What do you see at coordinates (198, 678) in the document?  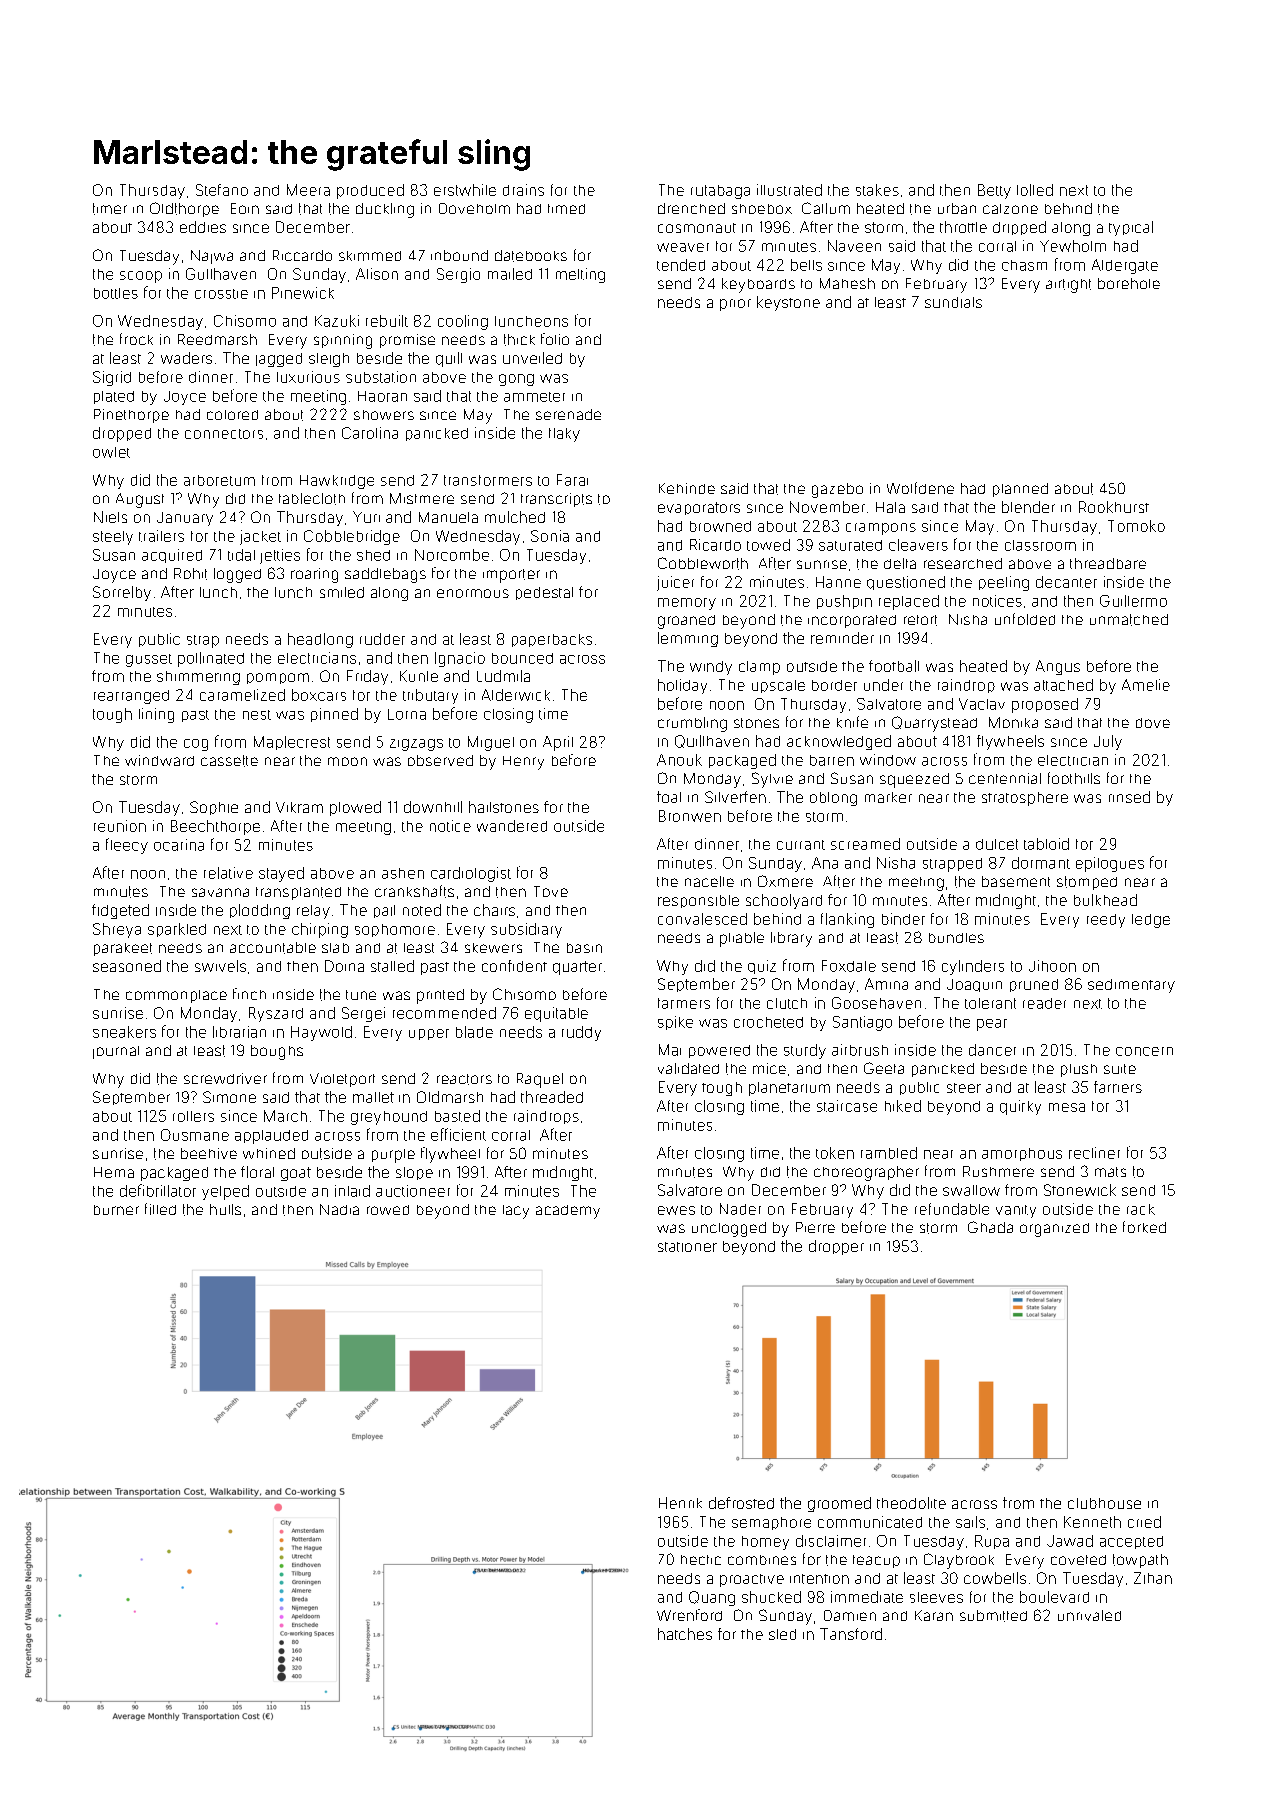 I see `shimmering` at bounding box center [198, 678].
